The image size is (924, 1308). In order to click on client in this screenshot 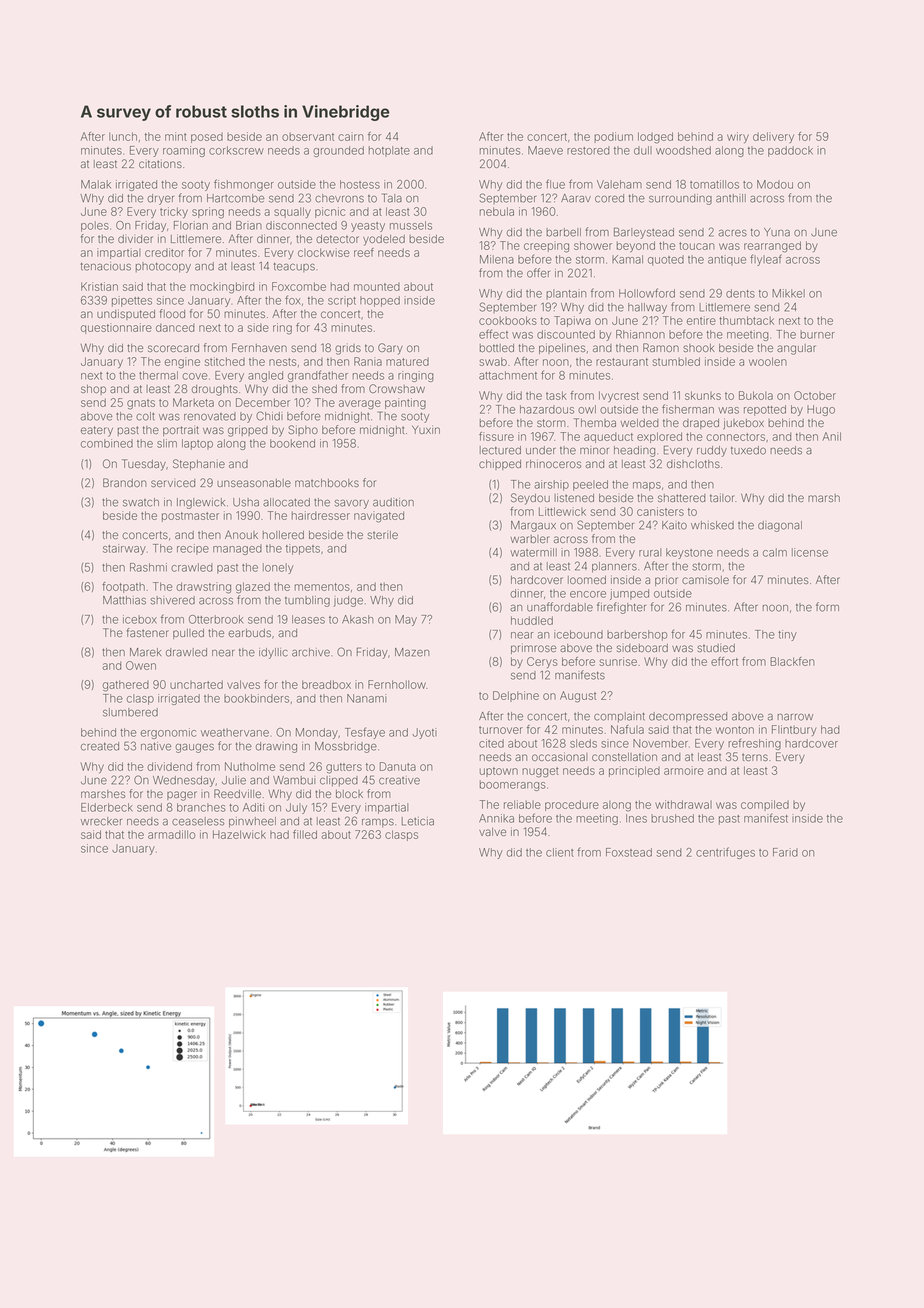, I will do `click(560, 852)`.
